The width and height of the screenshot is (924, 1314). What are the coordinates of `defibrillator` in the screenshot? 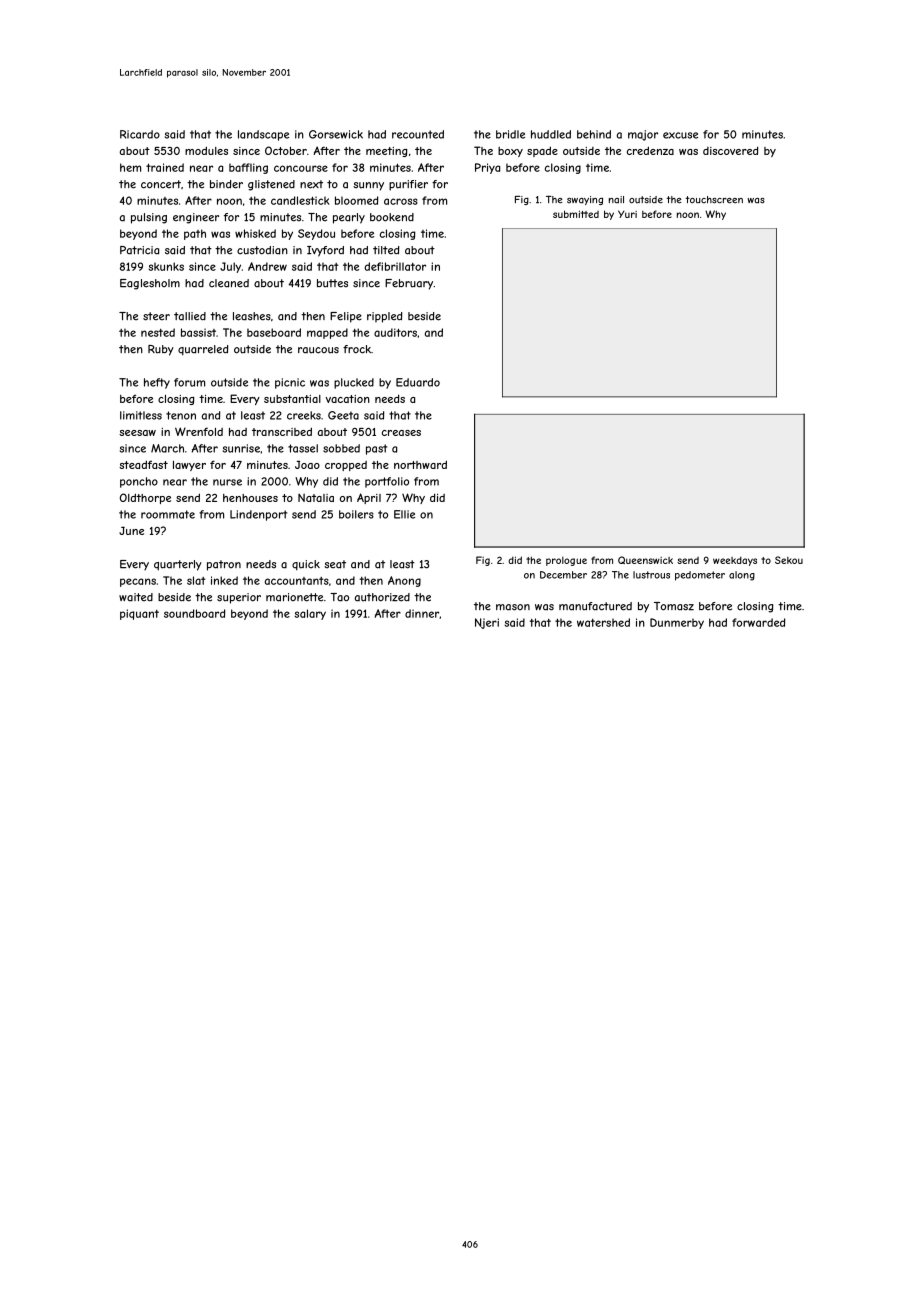 It's located at (395, 266).
